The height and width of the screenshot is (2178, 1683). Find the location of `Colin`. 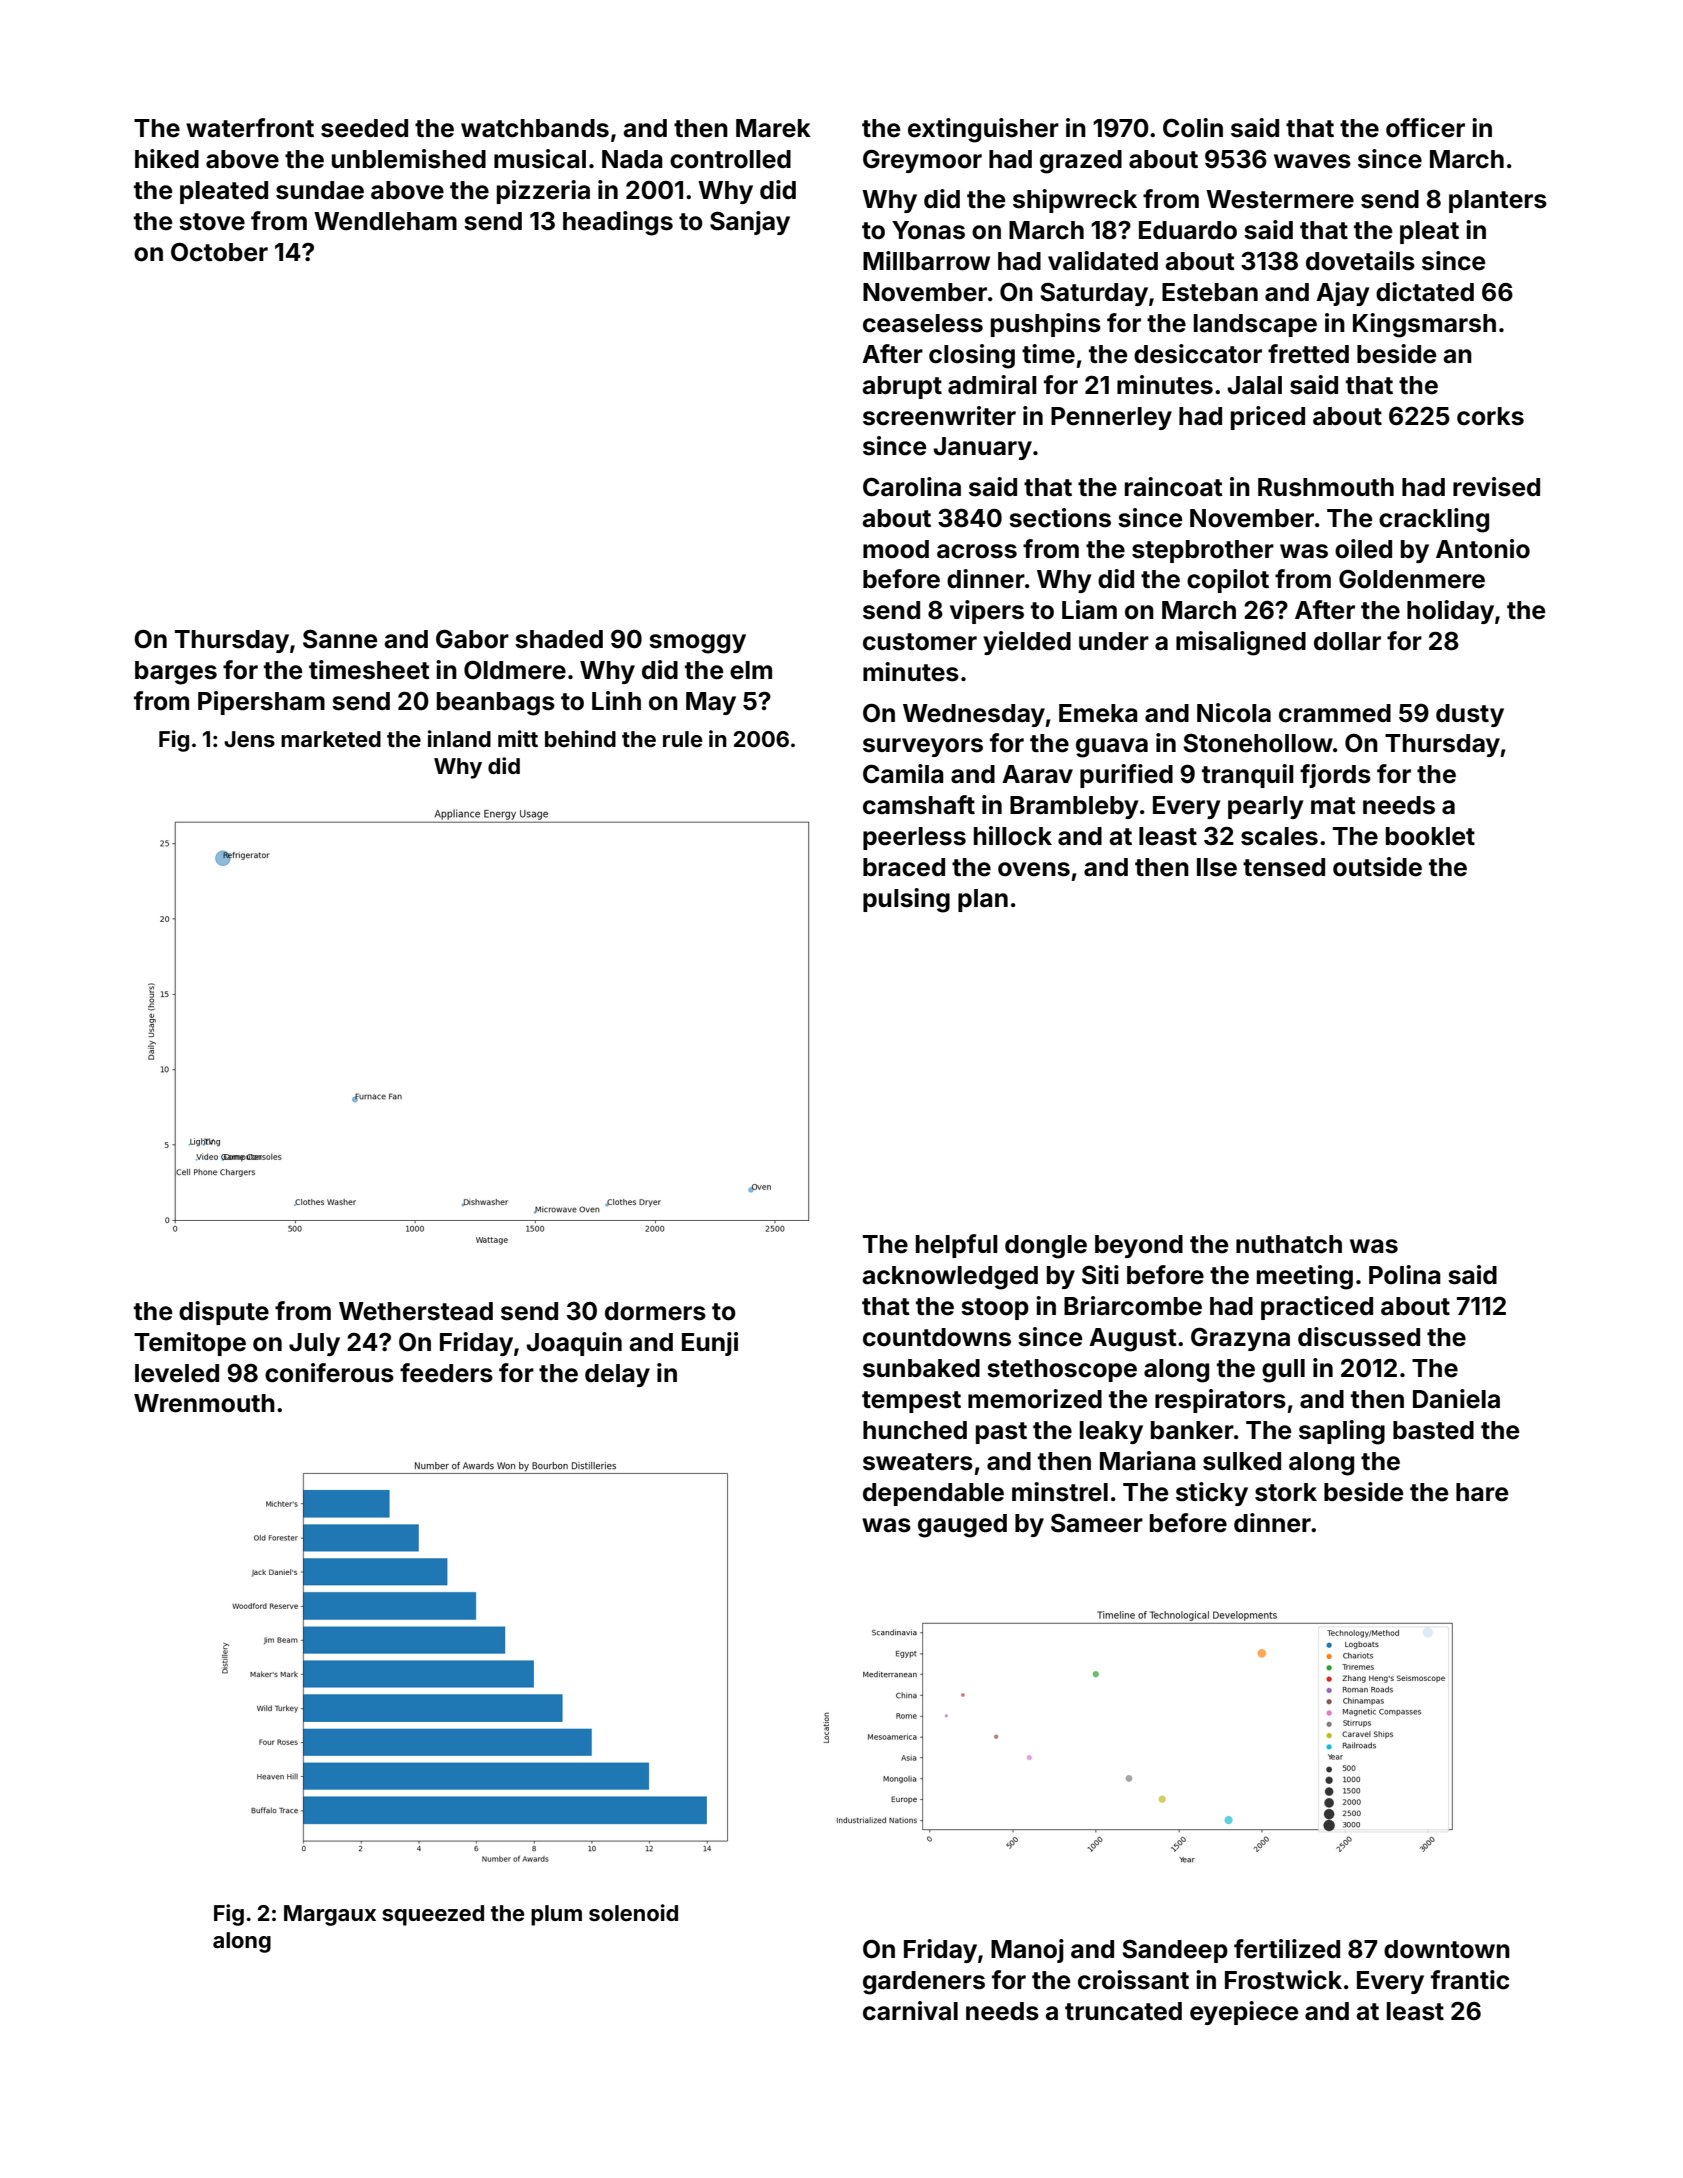

Colin is located at coordinates (1193, 128).
